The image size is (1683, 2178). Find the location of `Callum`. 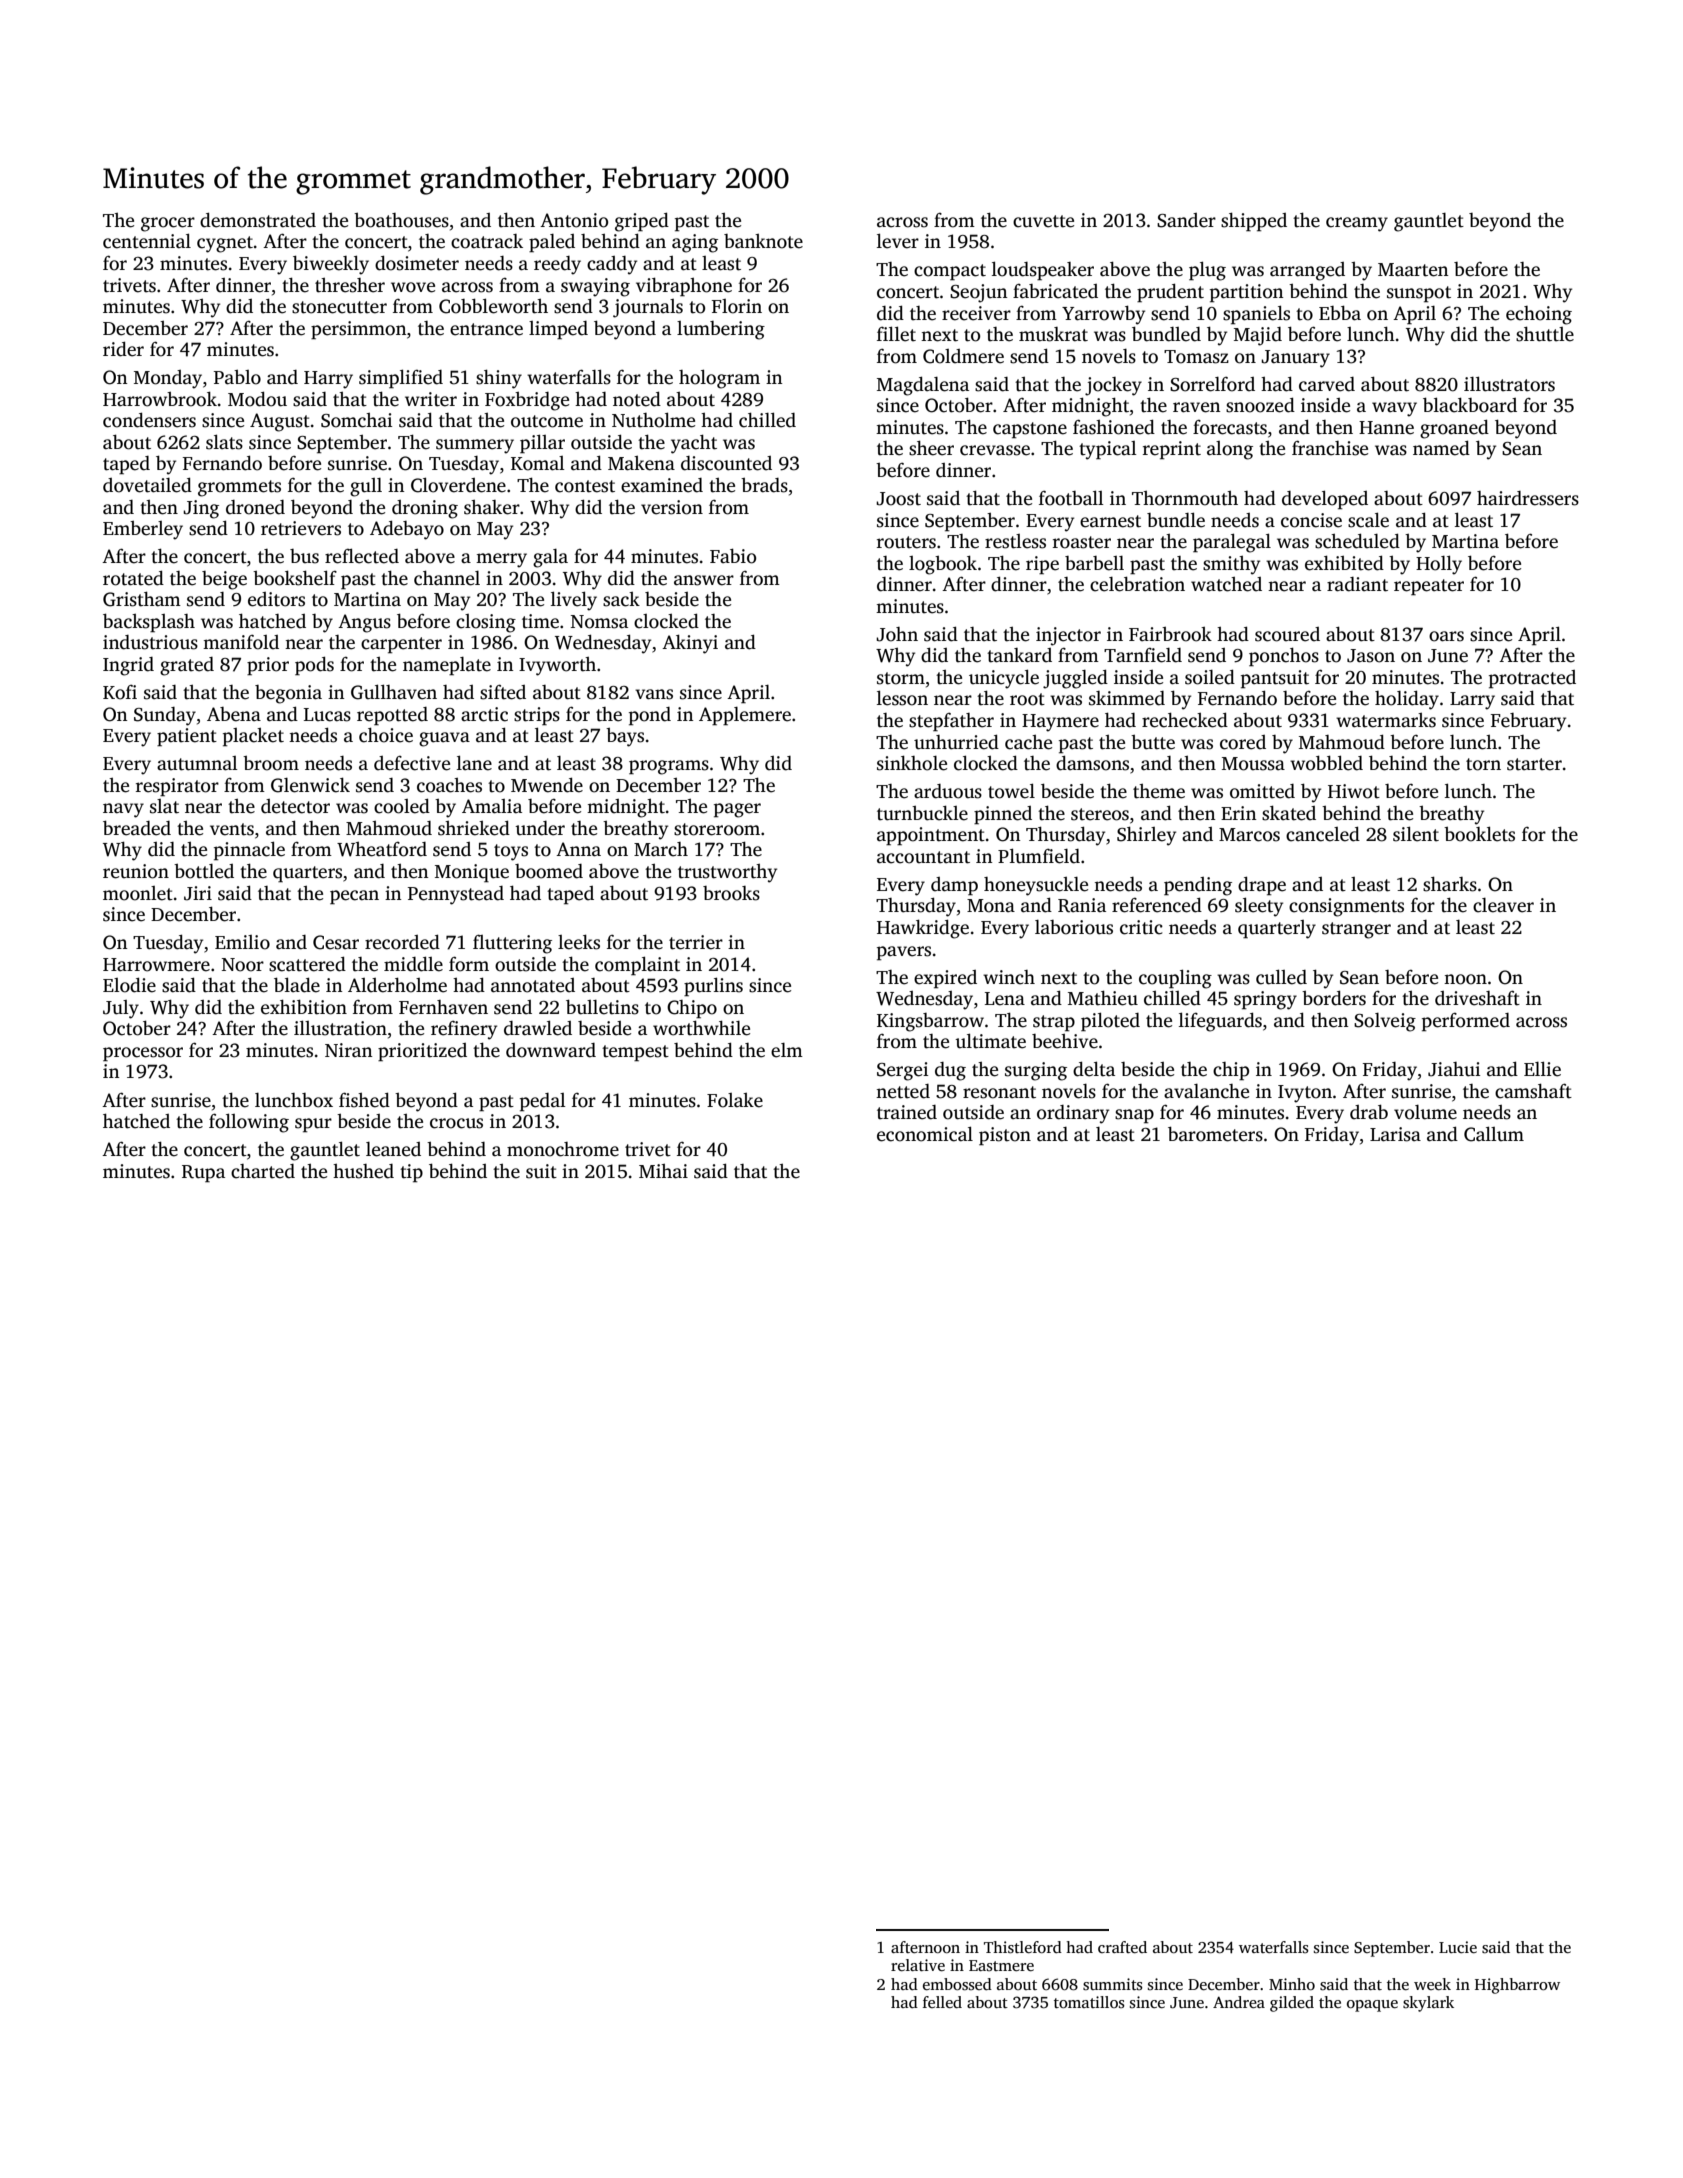

Callum is located at coordinates (1494, 1134).
